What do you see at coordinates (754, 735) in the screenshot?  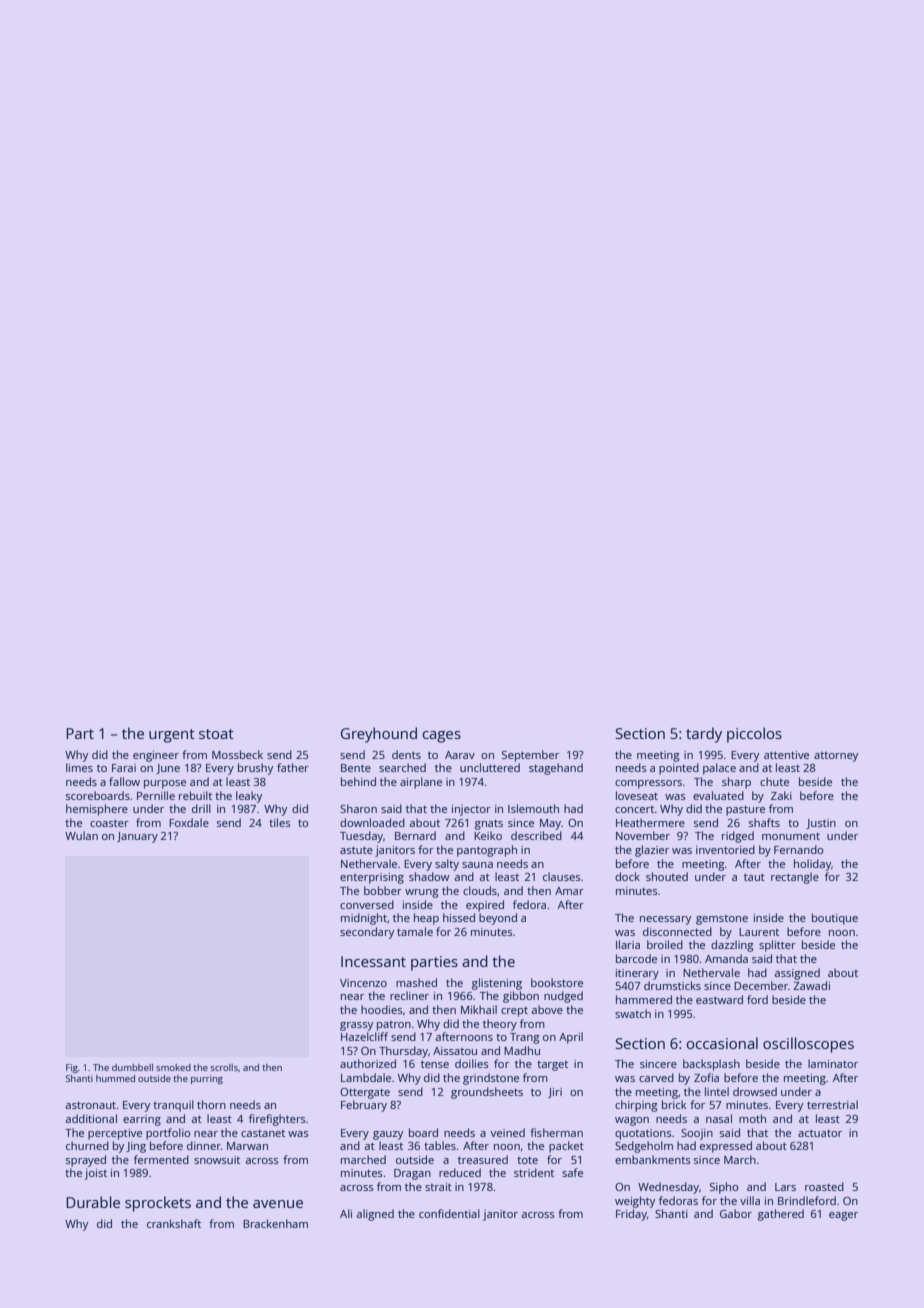 I see `piccolos` at bounding box center [754, 735].
